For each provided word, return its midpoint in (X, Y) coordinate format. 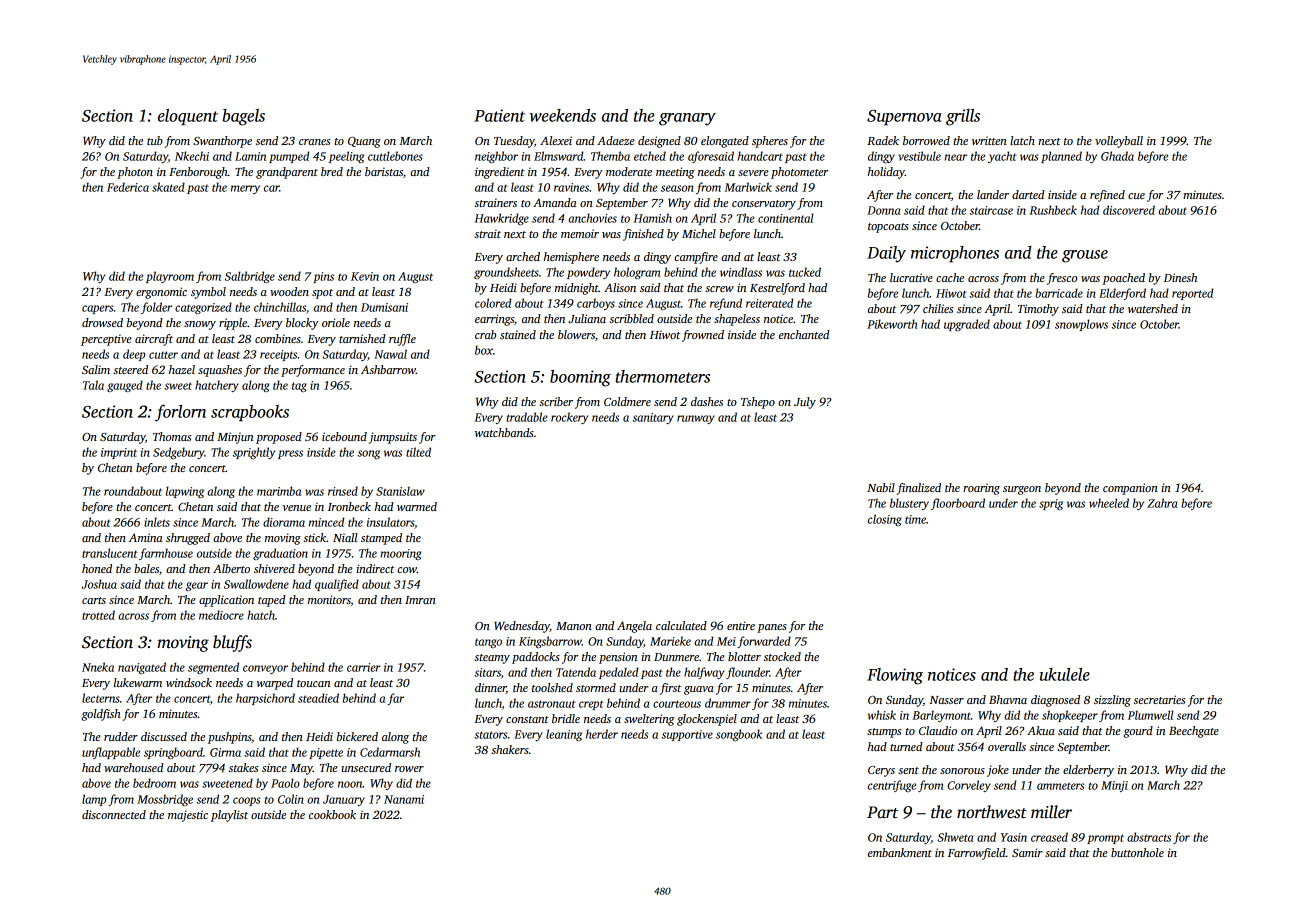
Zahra (1162, 503)
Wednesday (522, 627)
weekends (563, 115)
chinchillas (280, 307)
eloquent (188, 117)
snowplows (1081, 325)
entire (741, 625)
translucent (110, 553)
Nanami (404, 799)
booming (580, 378)
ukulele (1065, 674)
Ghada (1117, 156)
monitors (329, 599)
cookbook (332, 814)
